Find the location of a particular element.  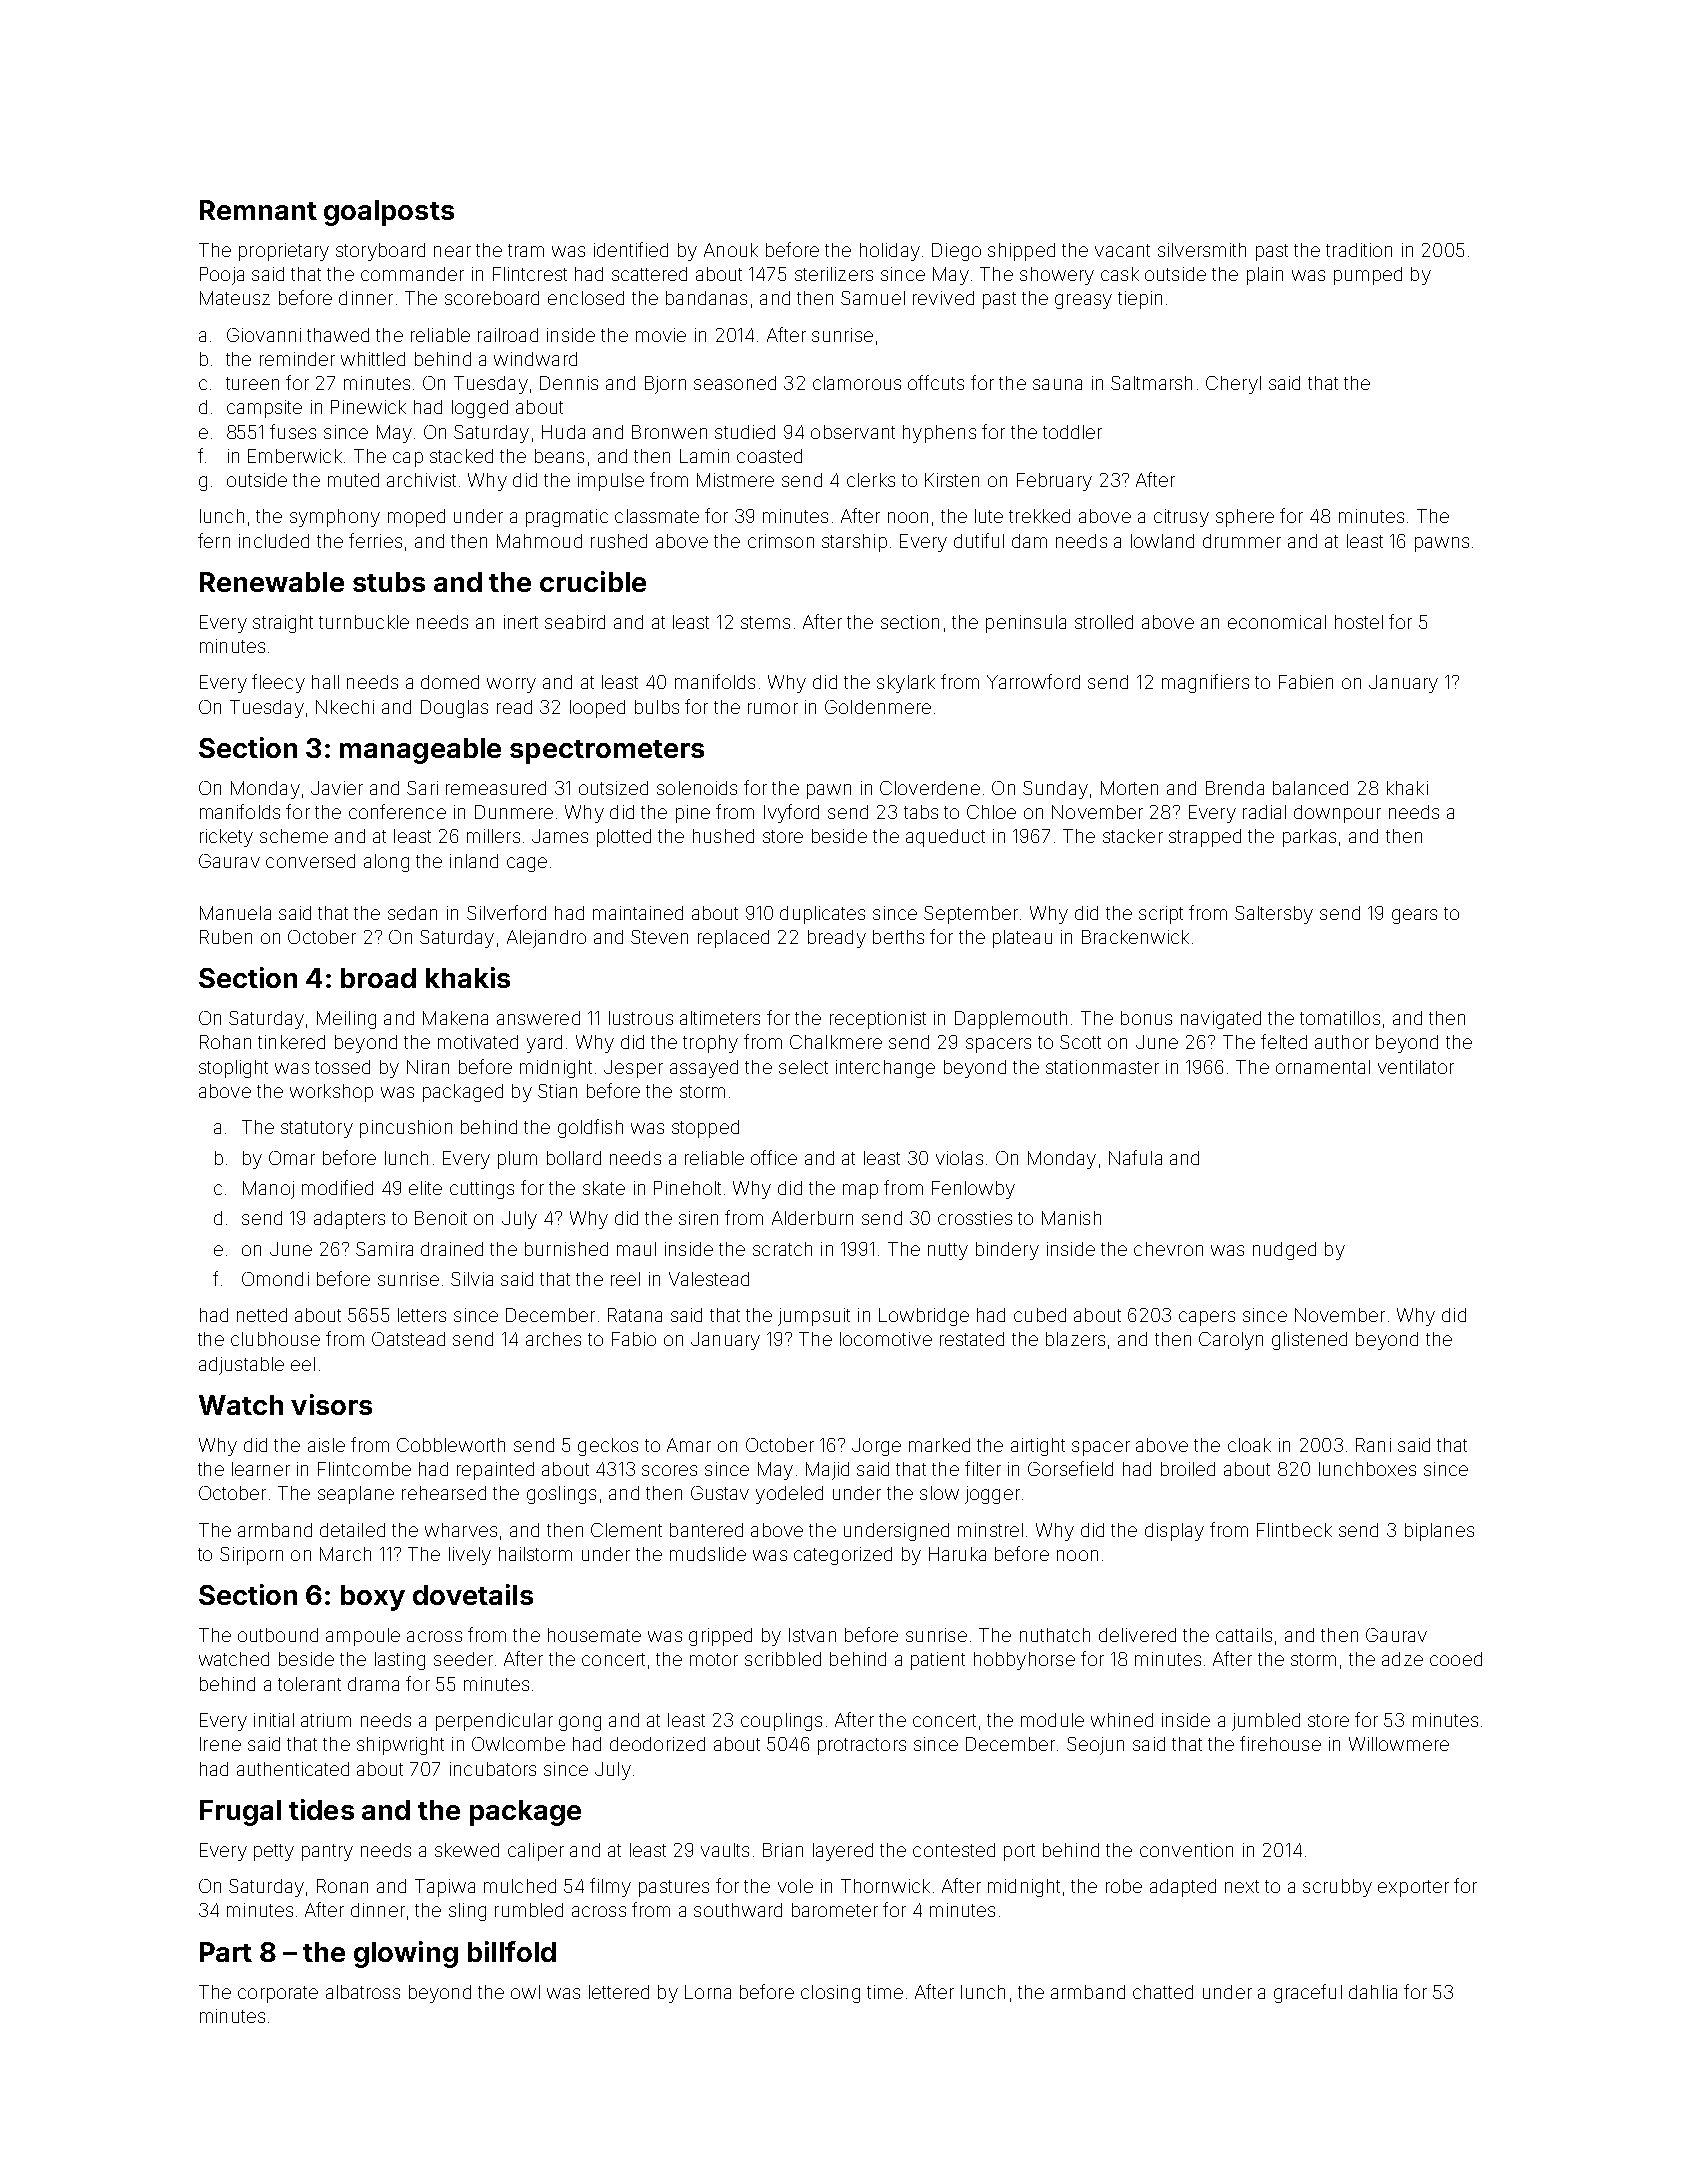

Manoj is located at coordinates (268, 1190).
